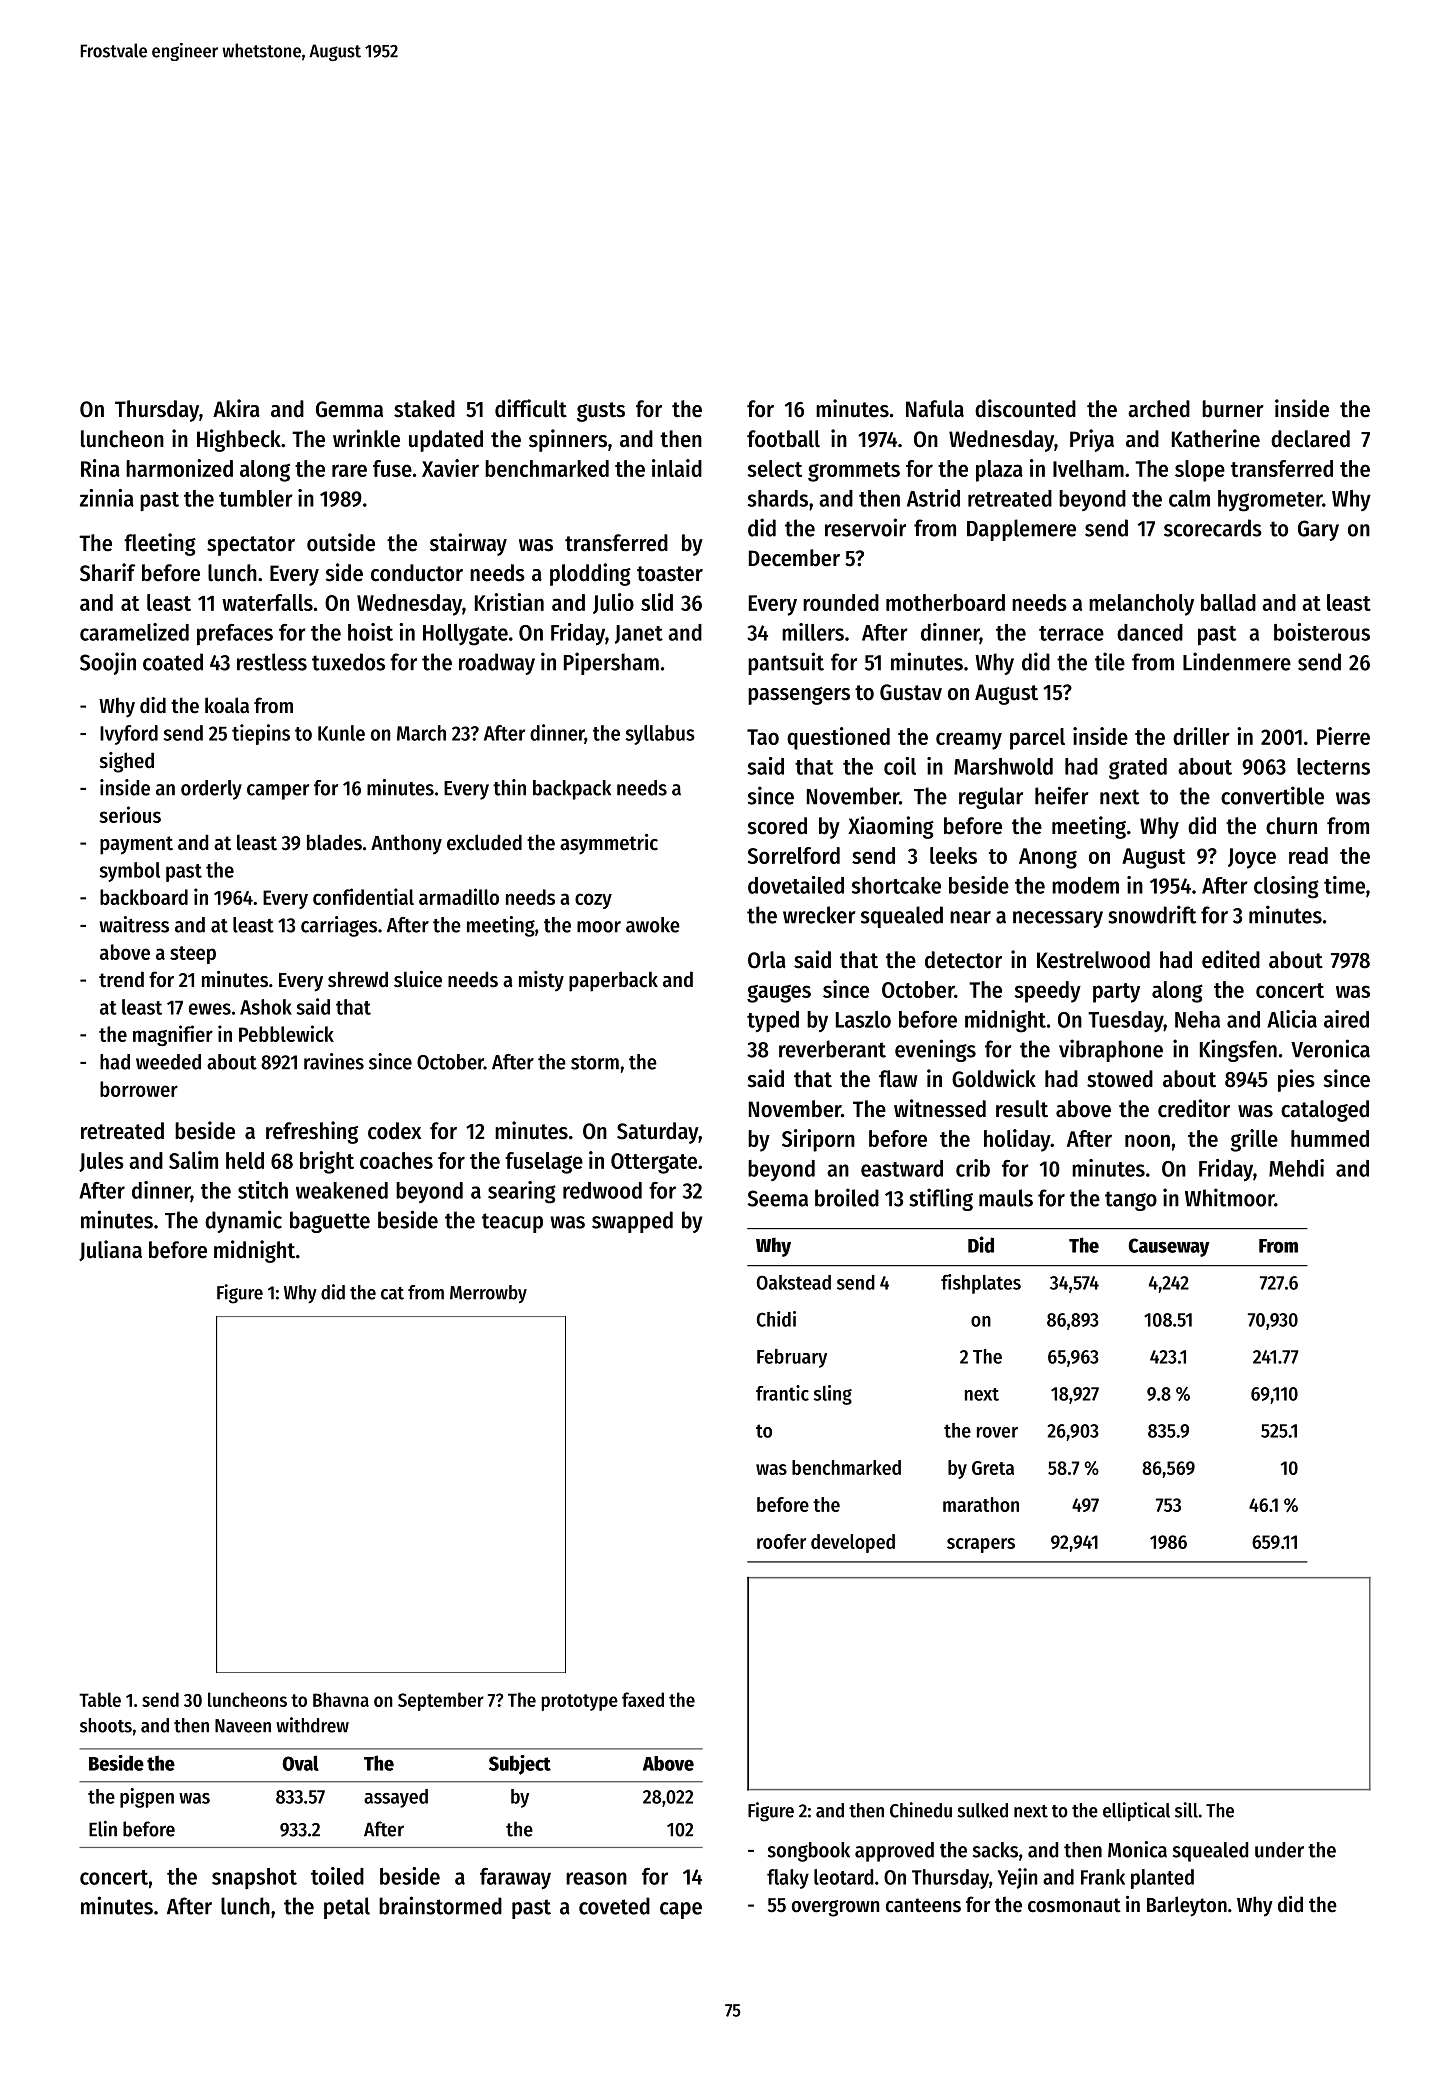 This screenshot has height=2100, width=1450. Describe the element at coordinates (110, 1250) in the screenshot. I see `Juliana` at that location.
